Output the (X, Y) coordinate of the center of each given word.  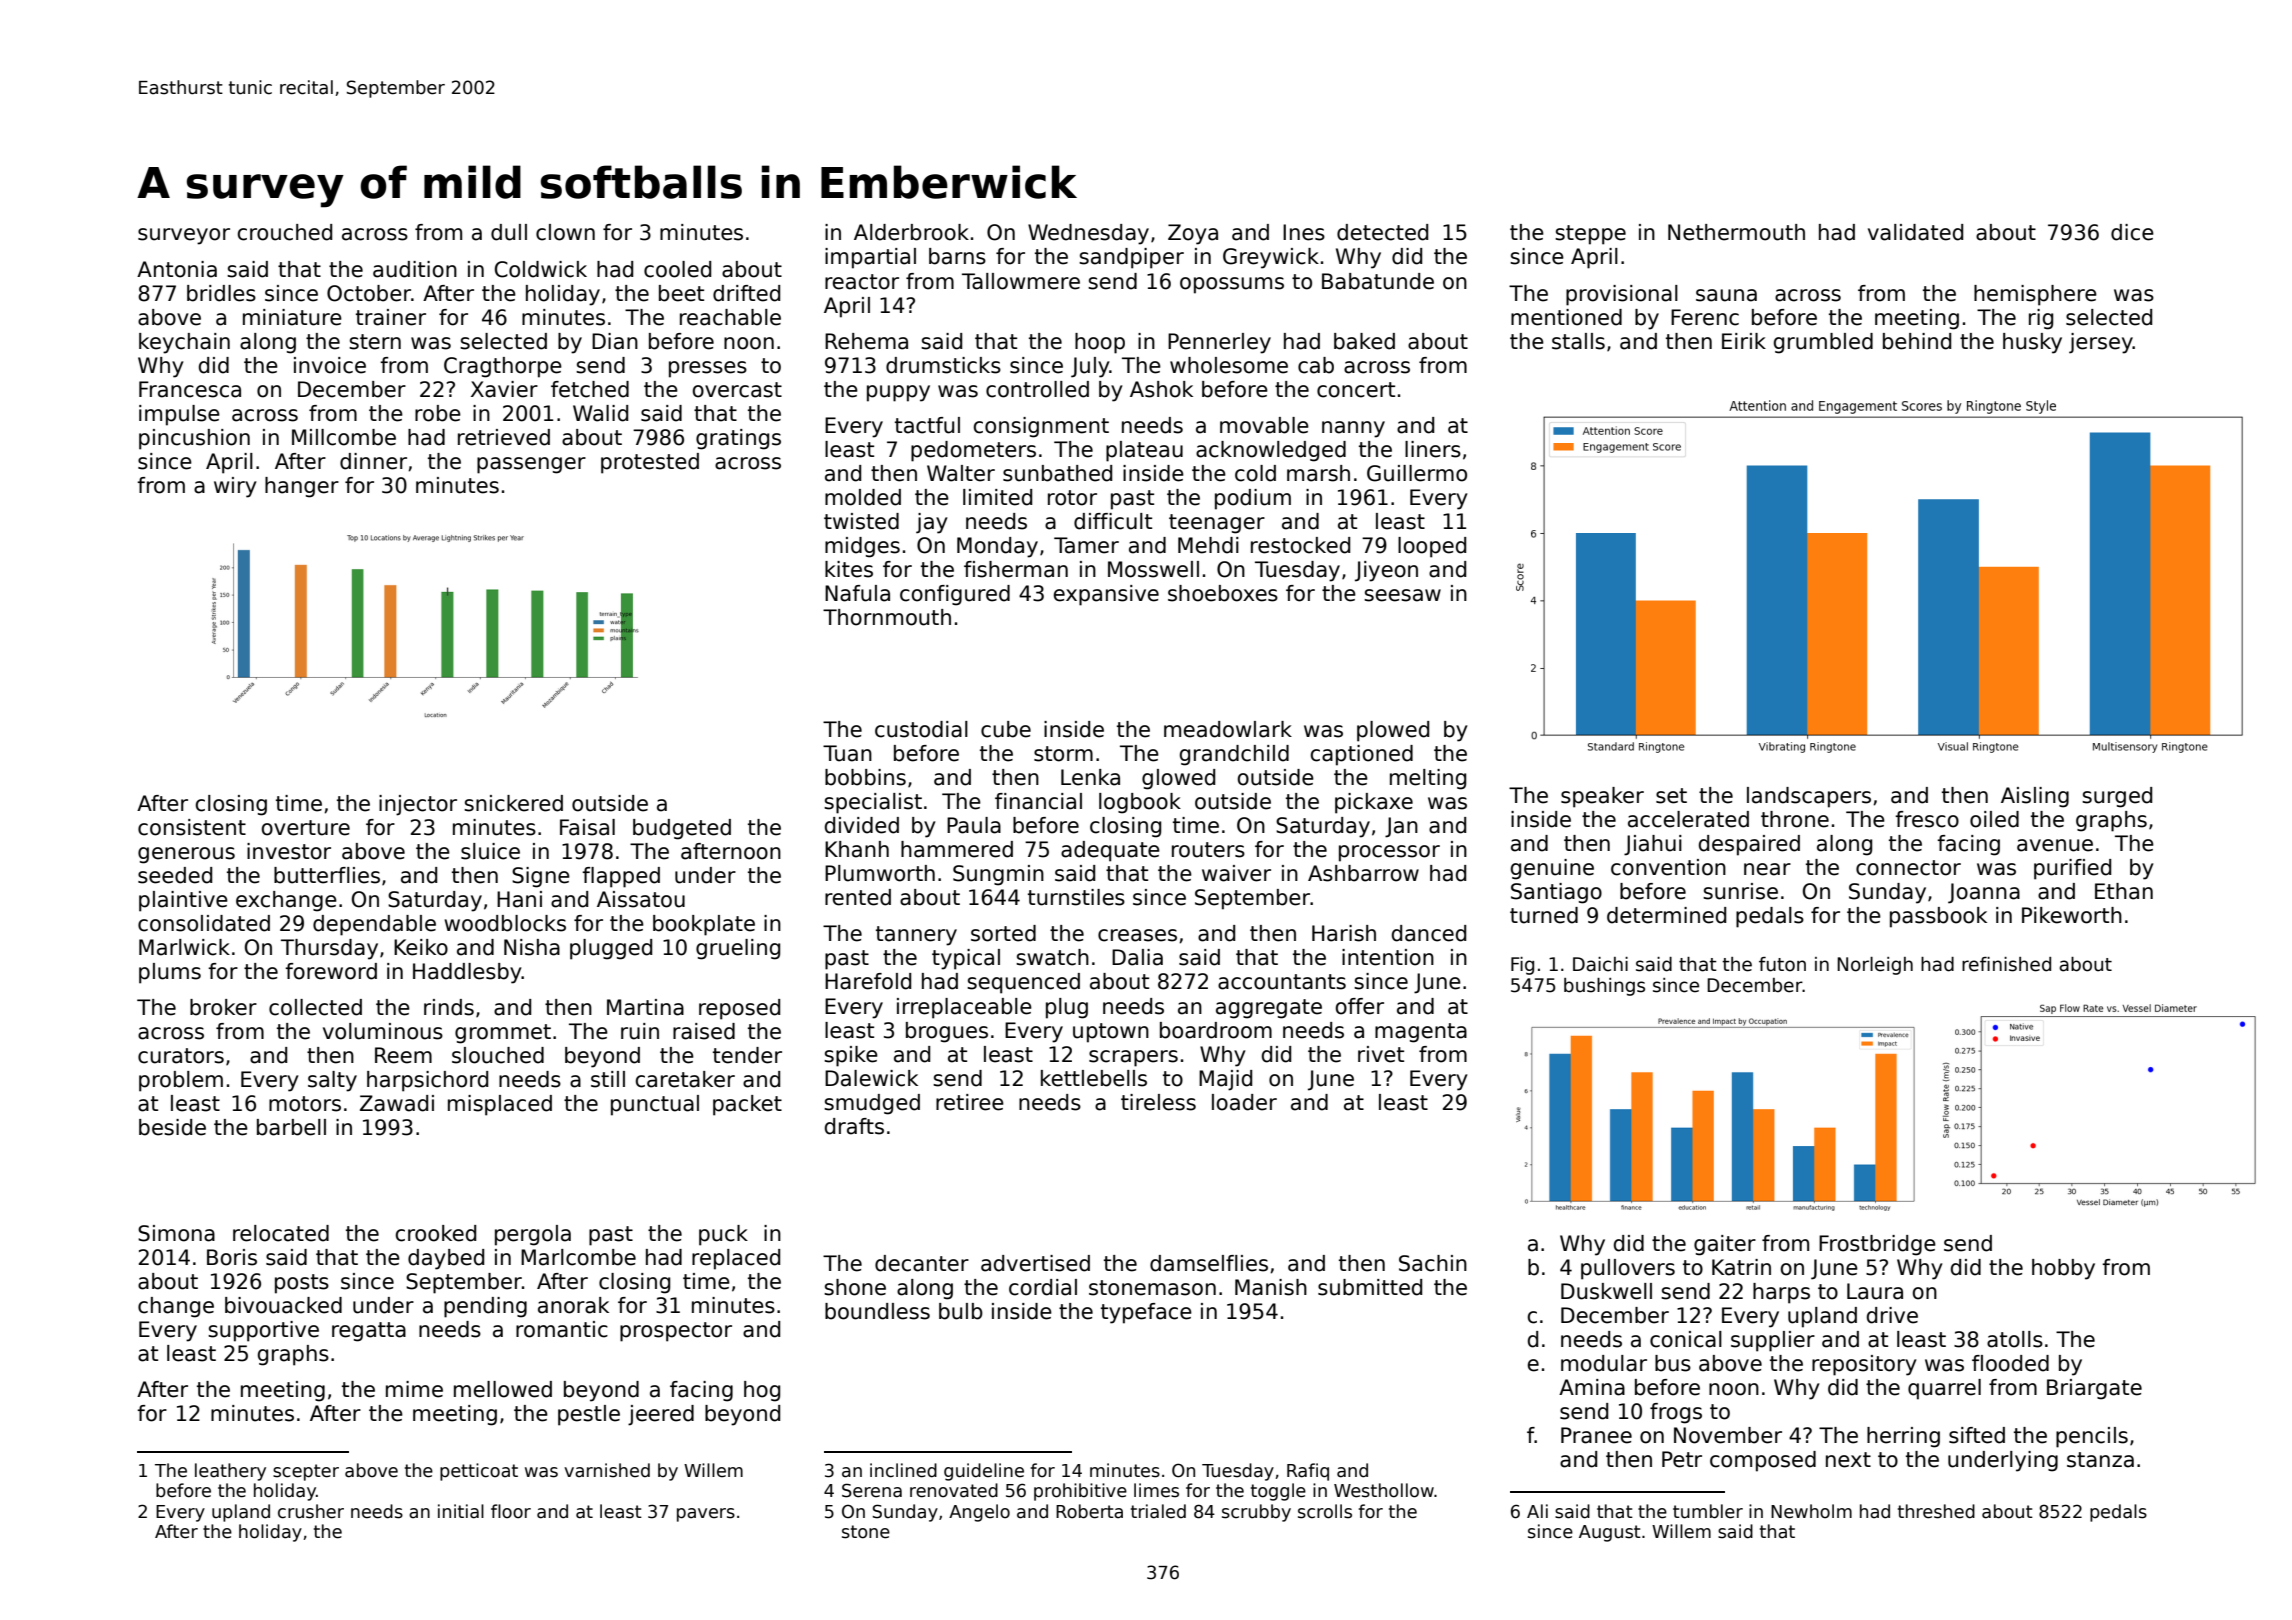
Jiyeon (1386, 571)
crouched (284, 232)
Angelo (979, 1513)
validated (1915, 232)
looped (1432, 547)
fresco (1927, 819)
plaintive (183, 901)
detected (1382, 232)
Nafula (857, 593)
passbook (1938, 917)
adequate (1110, 851)
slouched (498, 1055)
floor (511, 1511)
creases (1137, 935)
